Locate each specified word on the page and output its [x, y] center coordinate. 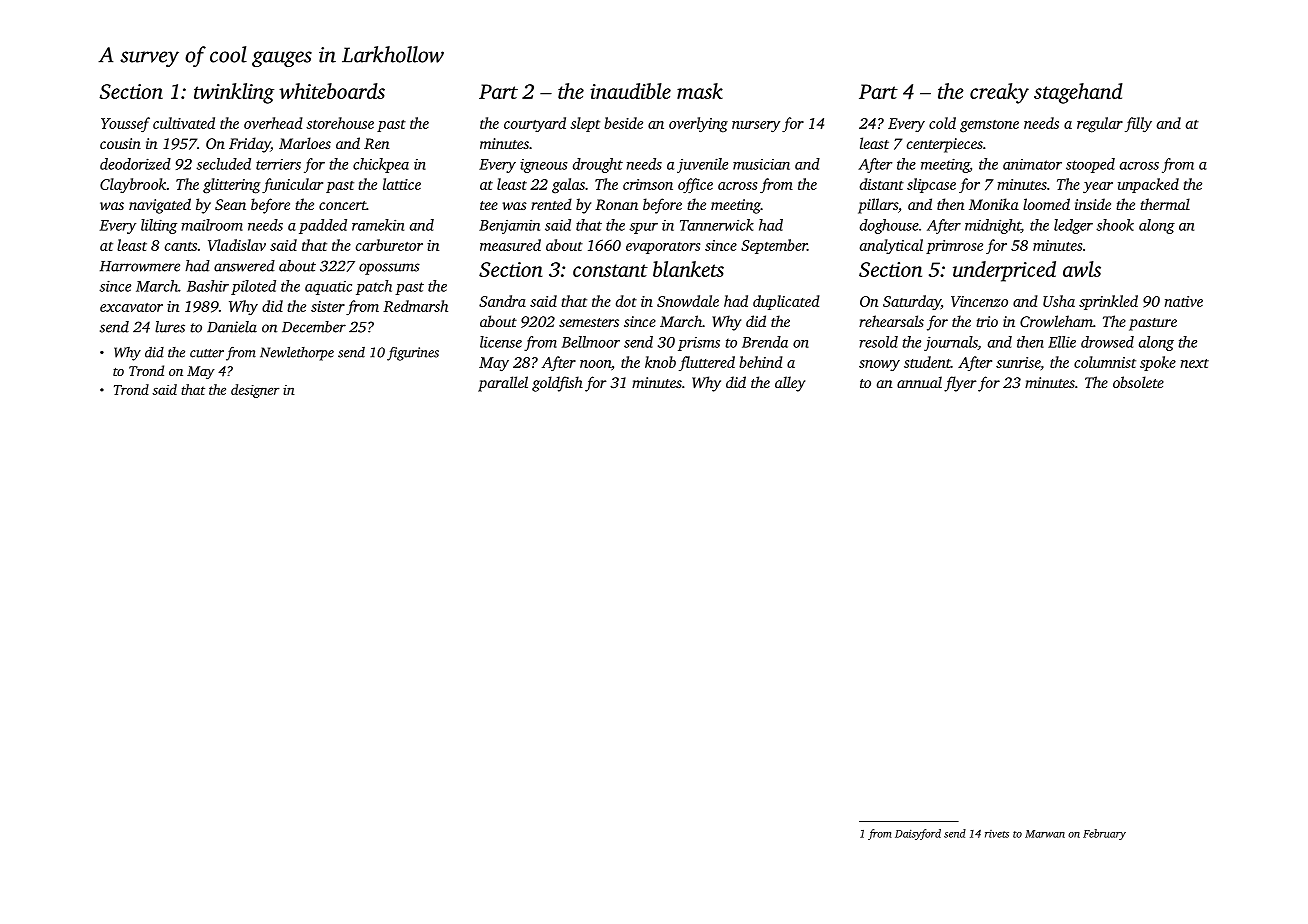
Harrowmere [140, 266]
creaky [999, 93]
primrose [954, 247]
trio [987, 321]
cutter [207, 353]
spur [643, 228]
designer [255, 391]
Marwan [1045, 834]
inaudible [630, 91]
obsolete [1138, 382]
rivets [997, 834]
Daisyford [918, 834]
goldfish [557, 384]
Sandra [502, 301]
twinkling [234, 93]
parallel [503, 384]
